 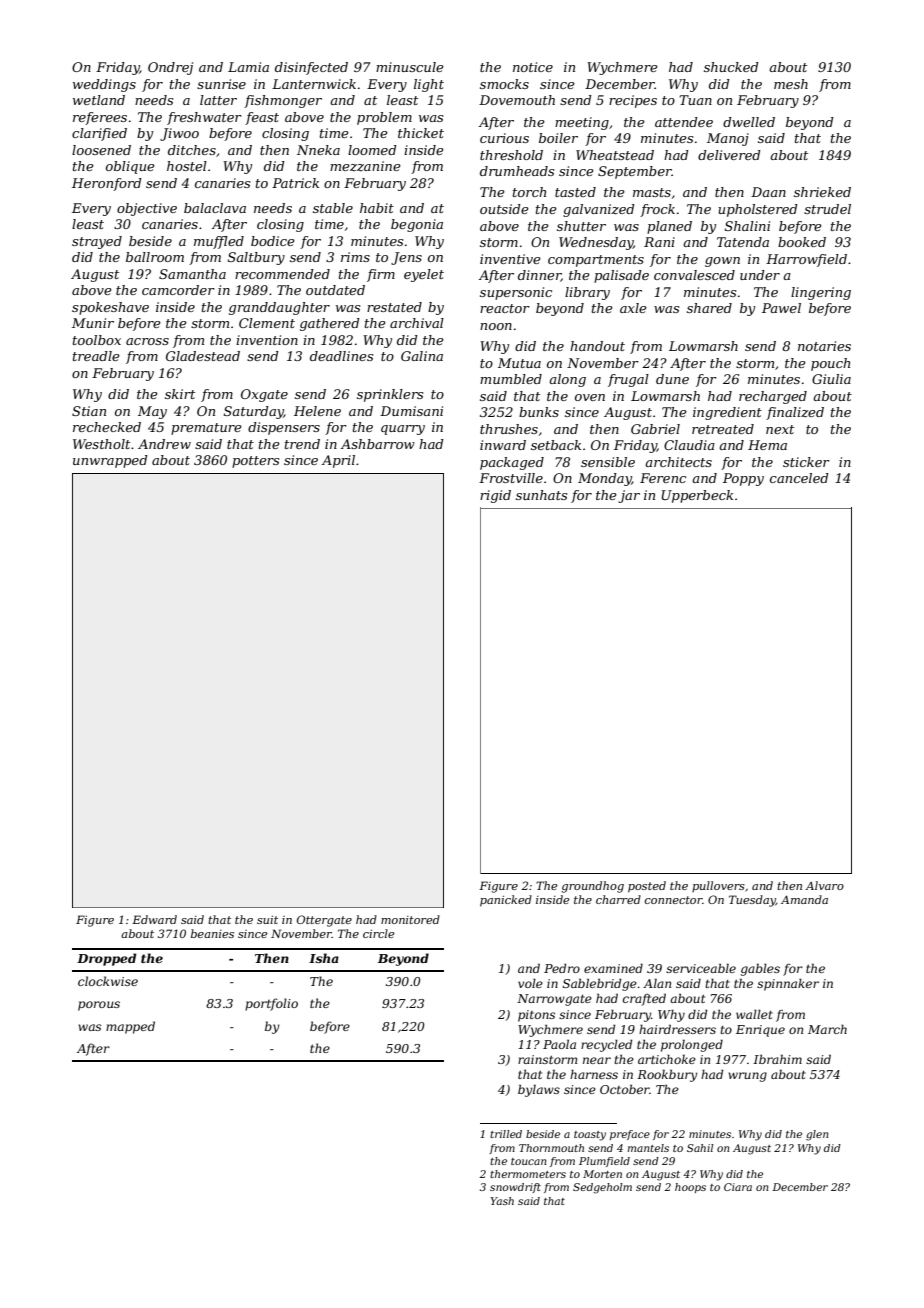 What do you see at coordinates (130, 1027) in the screenshot?
I see `mapped` at bounding box center [130, 1027].
